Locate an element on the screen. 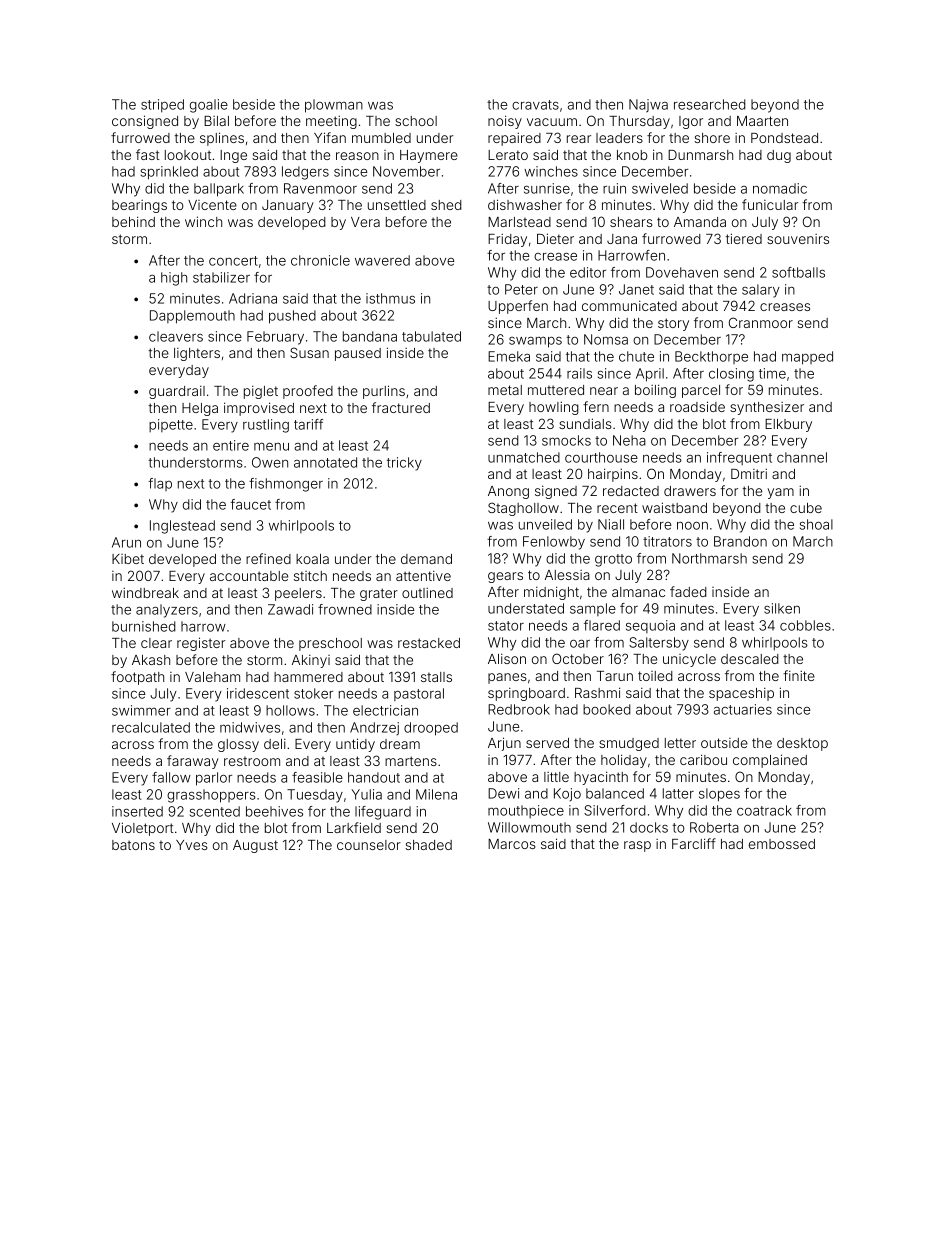 This screenshot has width=952, height=1233. concert is located at coordinates (233, 261).
